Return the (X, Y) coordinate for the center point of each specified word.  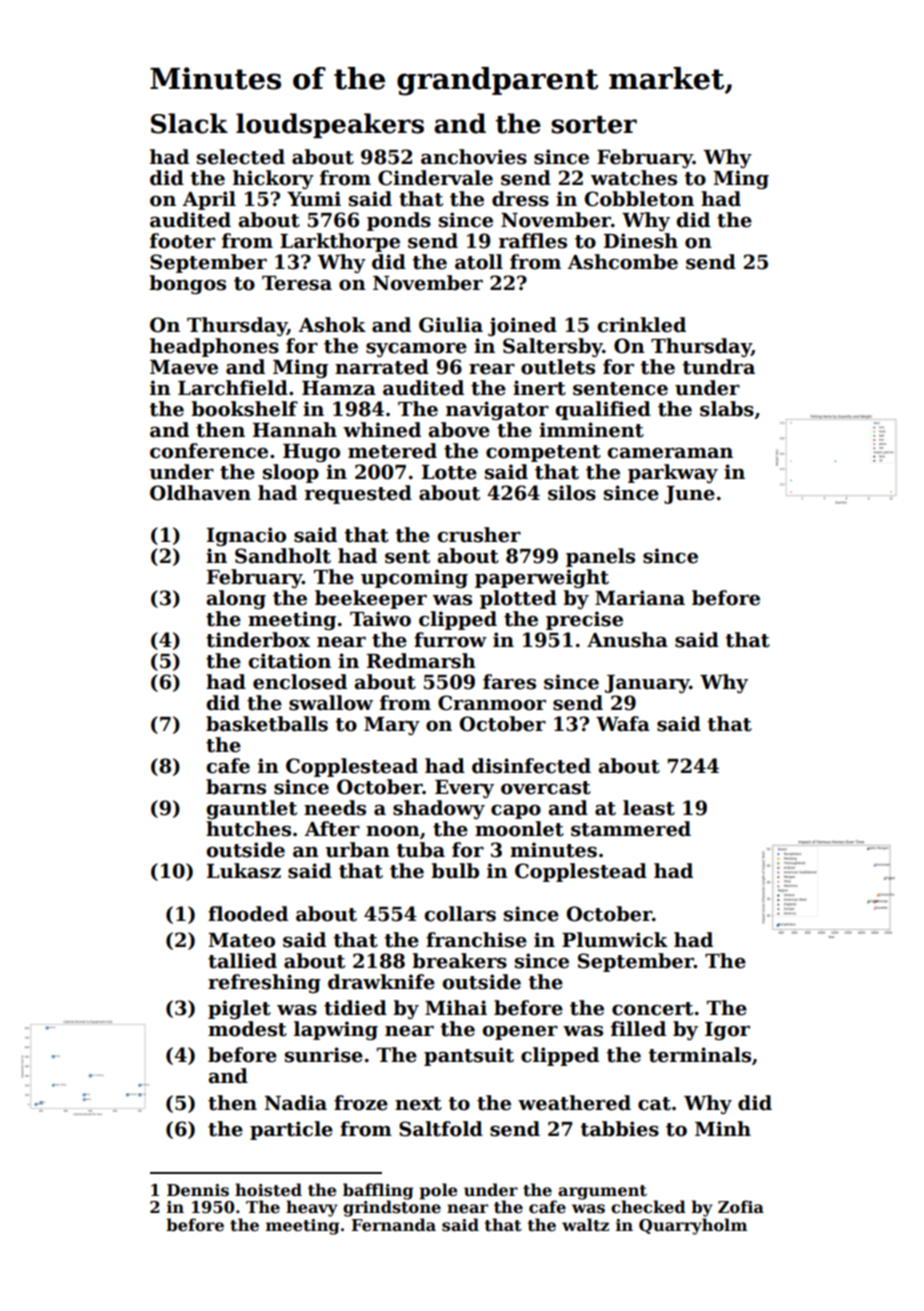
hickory (273, 179)
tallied (242, 961)
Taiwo (380, 619)
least (649, 808)
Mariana (640, 598)
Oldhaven (200, 493)
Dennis (198, 1190)
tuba (420, 850)
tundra (718, 367)
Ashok (332, 325)
